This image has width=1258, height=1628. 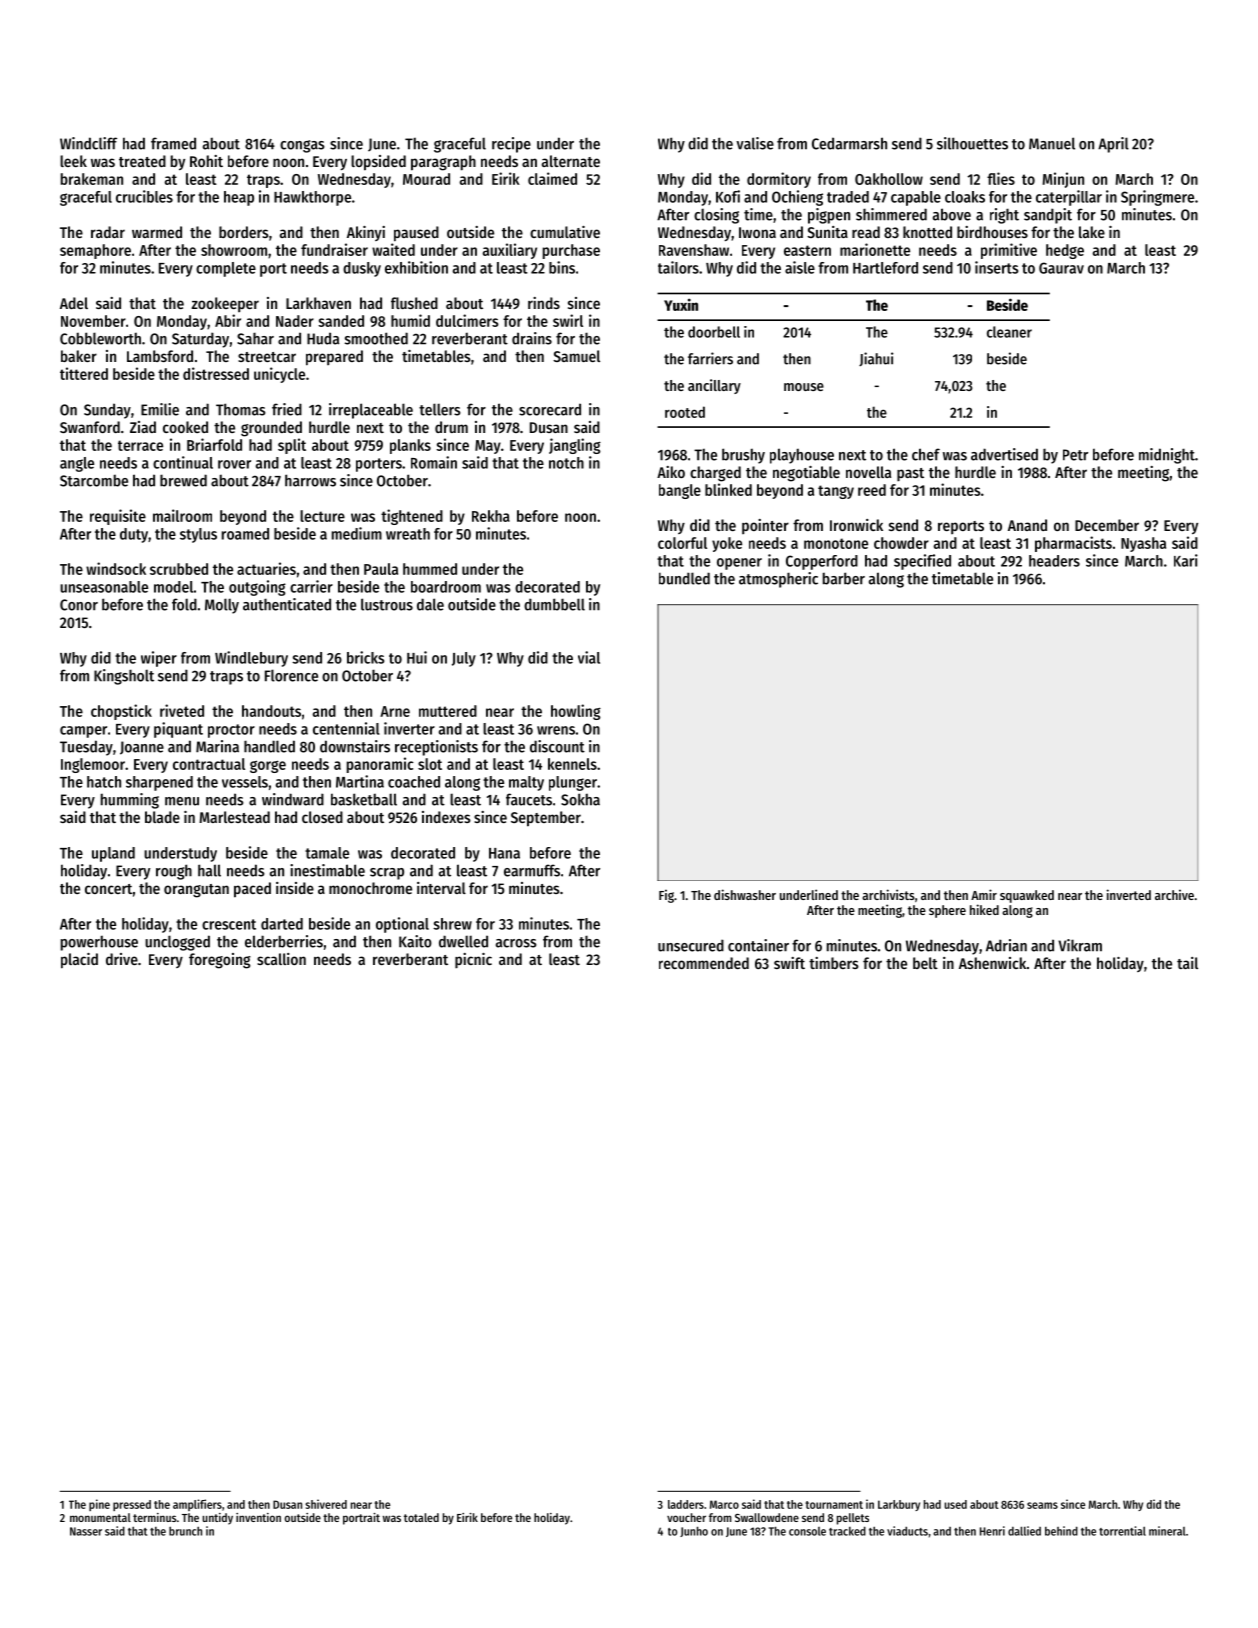 What do you see at coordinates (99, 1505) in the image?
I see `pine` at bounding box center [99, 1505].
